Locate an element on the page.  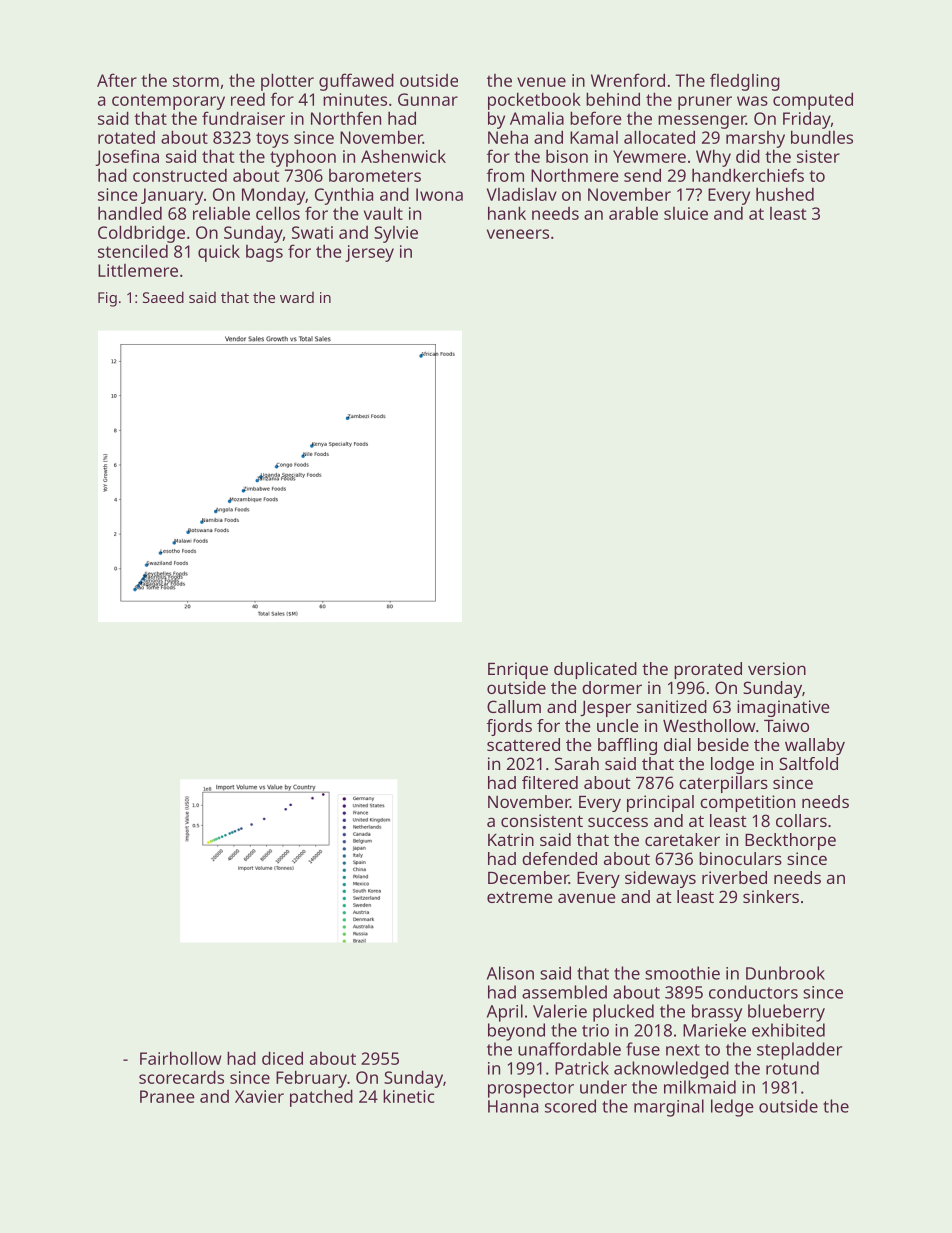
version is located at coordinates (777, 668).
